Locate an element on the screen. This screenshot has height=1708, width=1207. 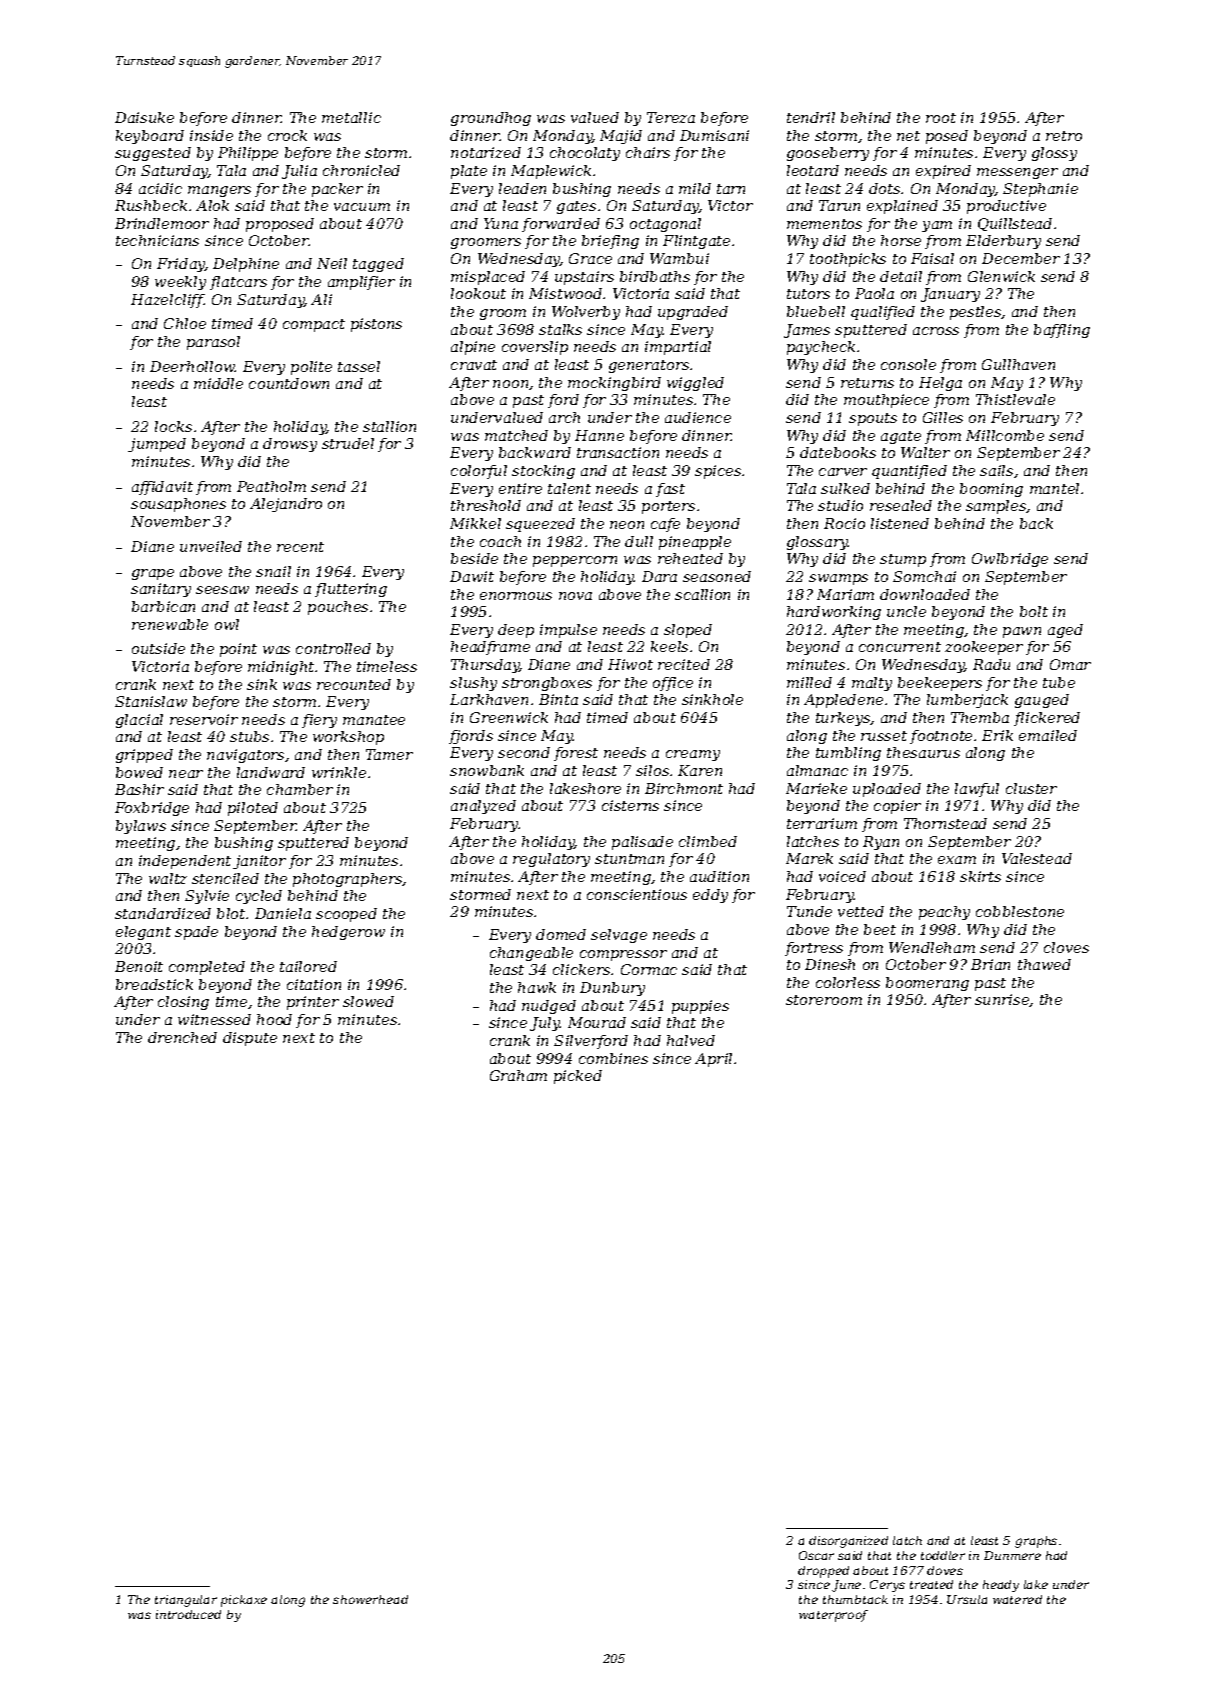
graphs is located at coordinates (1036, 1542).
